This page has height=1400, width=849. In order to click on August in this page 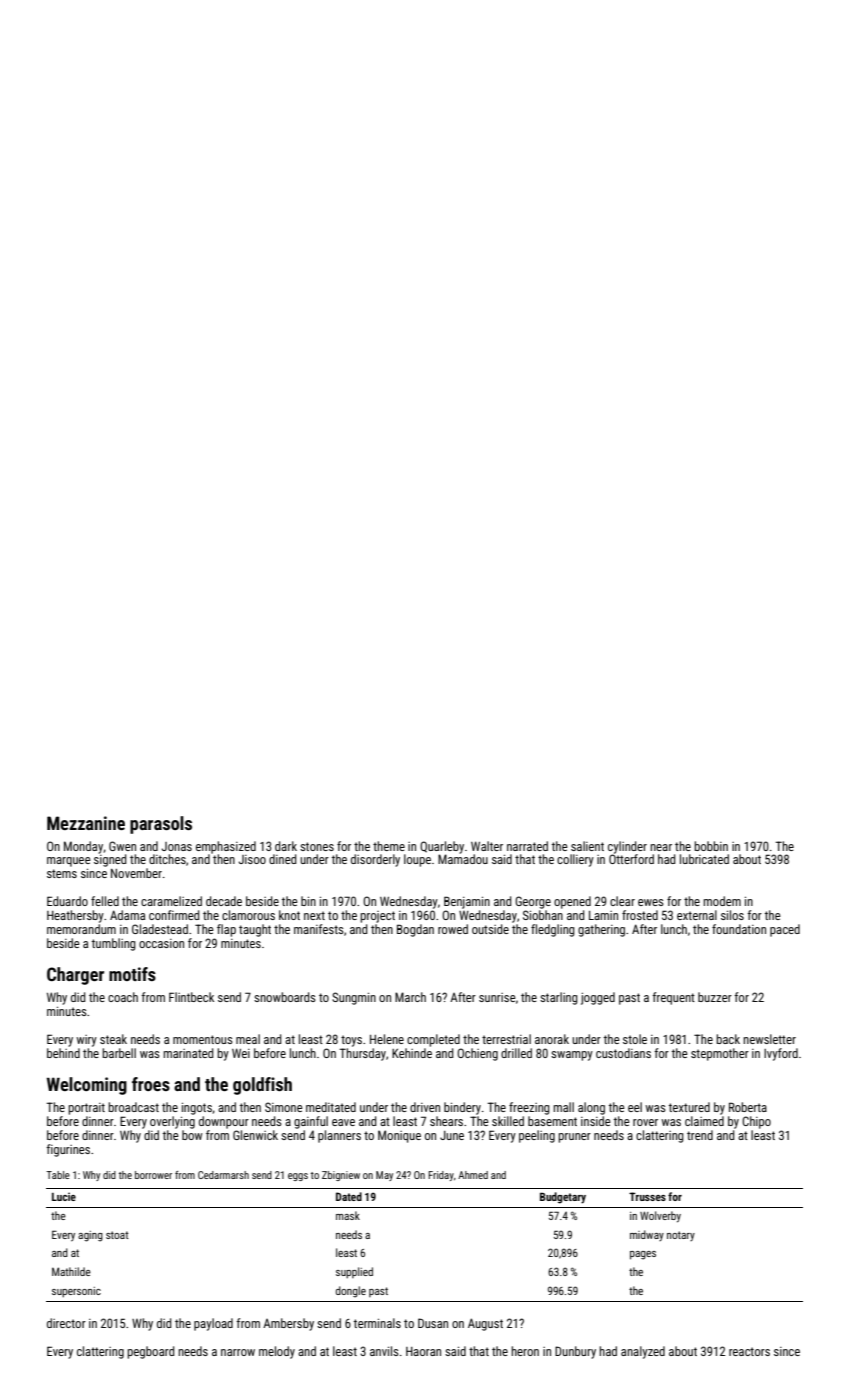, I will do `click(485, 1324)`.
